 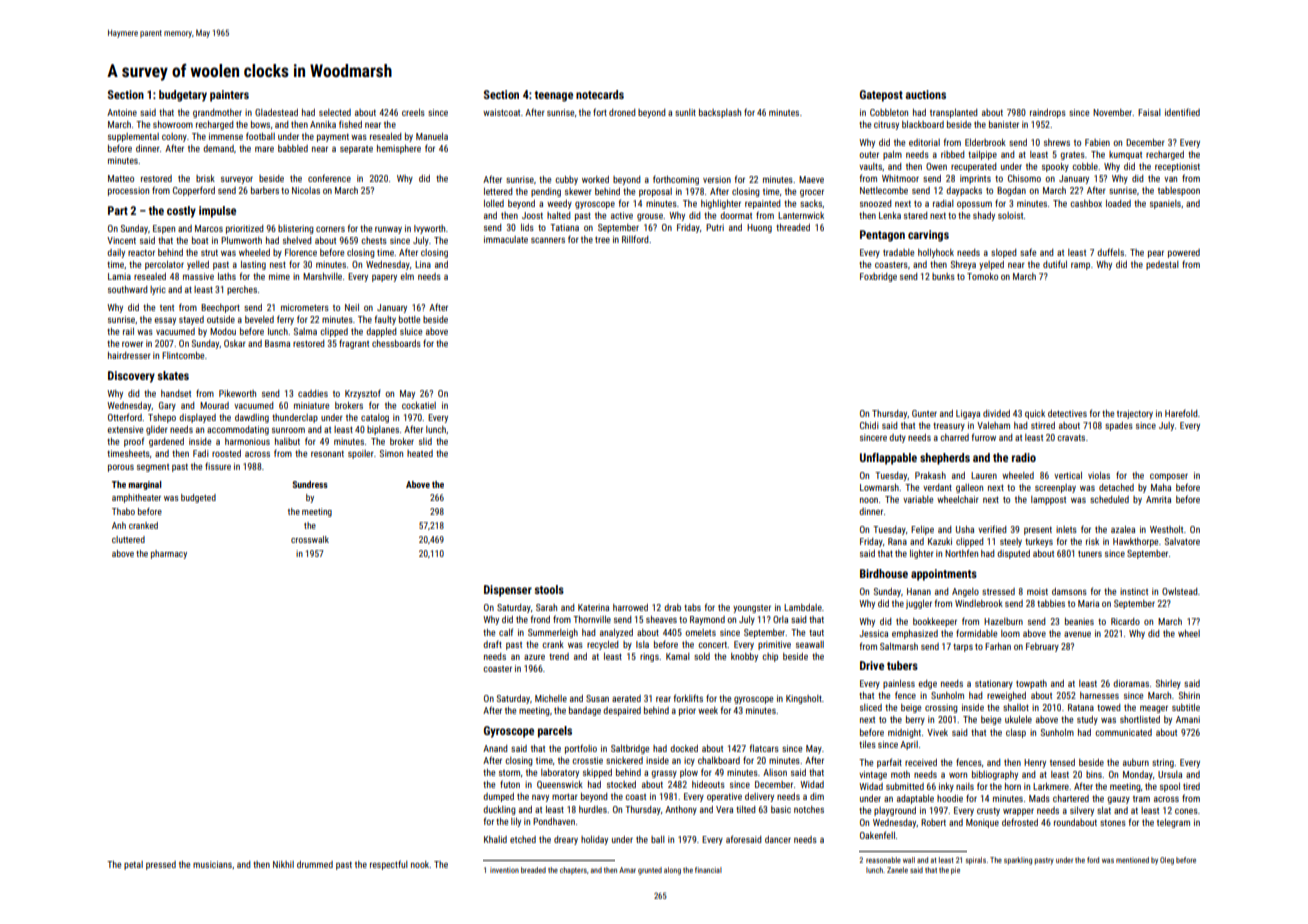 What do you see at coordinates (133, 137) in the screenshot?
I see `supplemental` at bounding box center [133, 137].
